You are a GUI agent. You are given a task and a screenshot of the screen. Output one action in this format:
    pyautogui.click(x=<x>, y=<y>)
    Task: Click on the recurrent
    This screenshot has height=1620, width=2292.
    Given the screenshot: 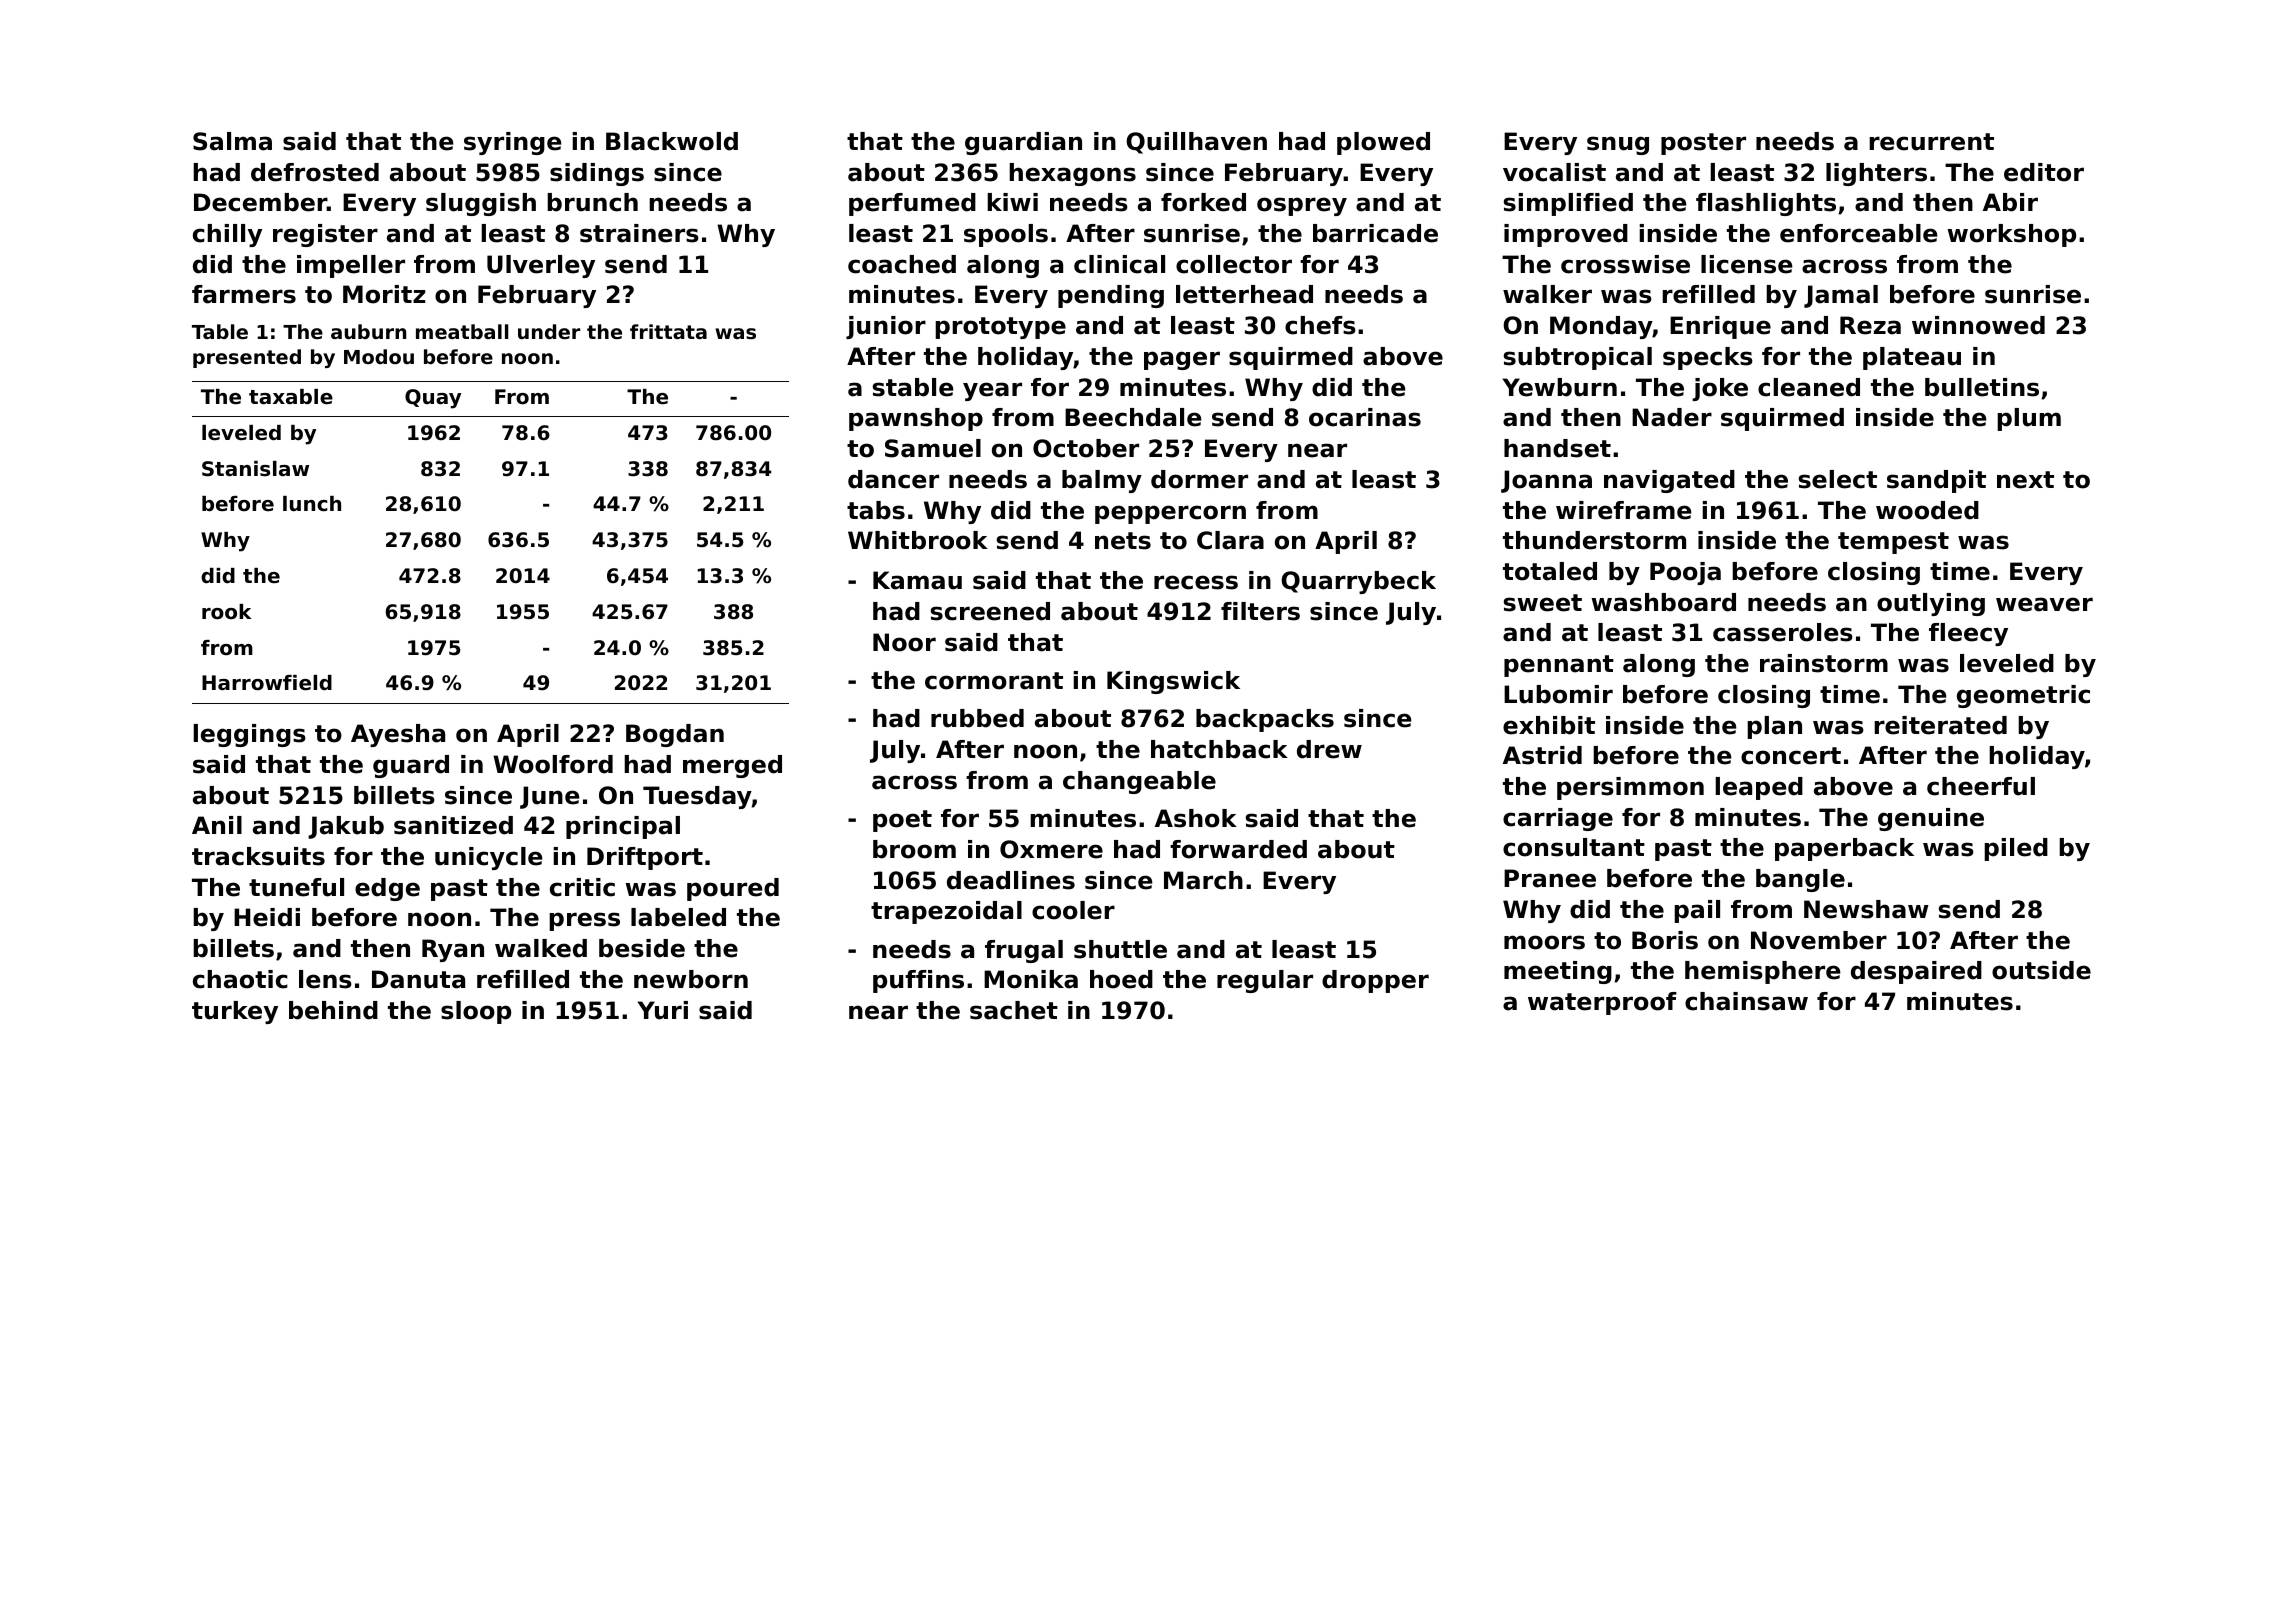 What is the action you would take?
    pyautogui.click(x=1931, y=142)
